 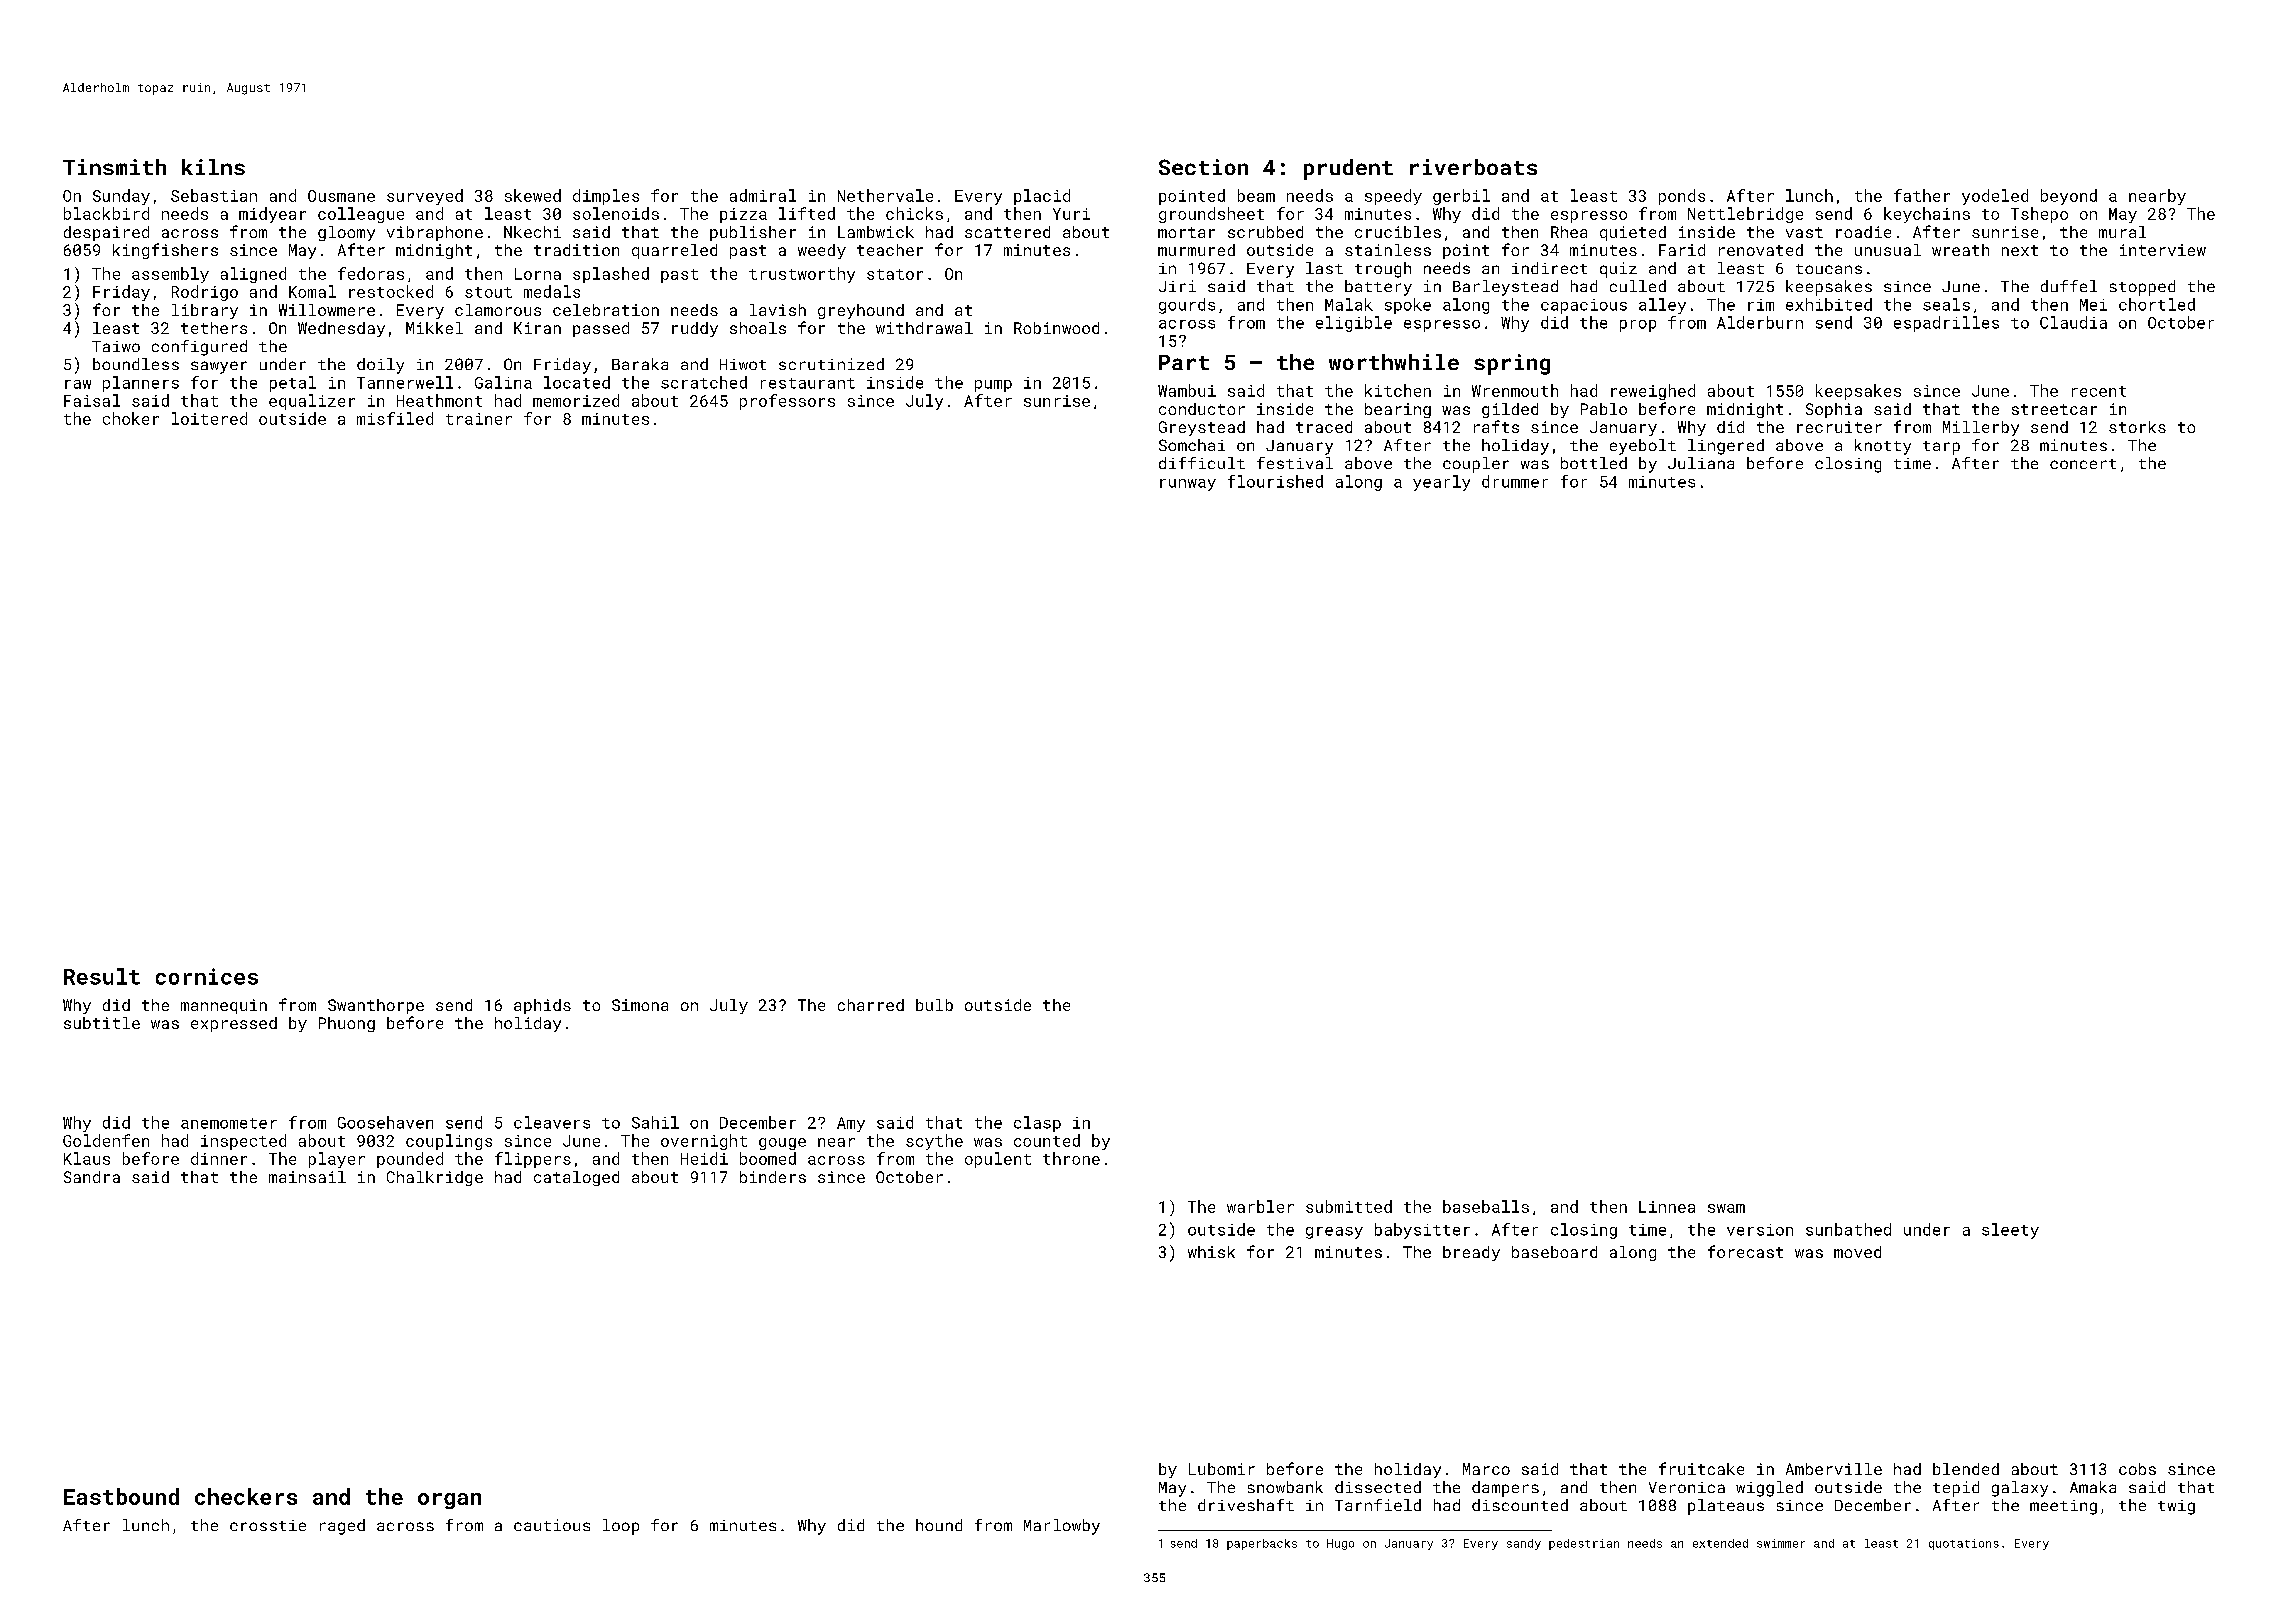 What do you see at coordinates (2083, 464) in the screenshot?
I see `concert` at bounding box center [2083, 464].
